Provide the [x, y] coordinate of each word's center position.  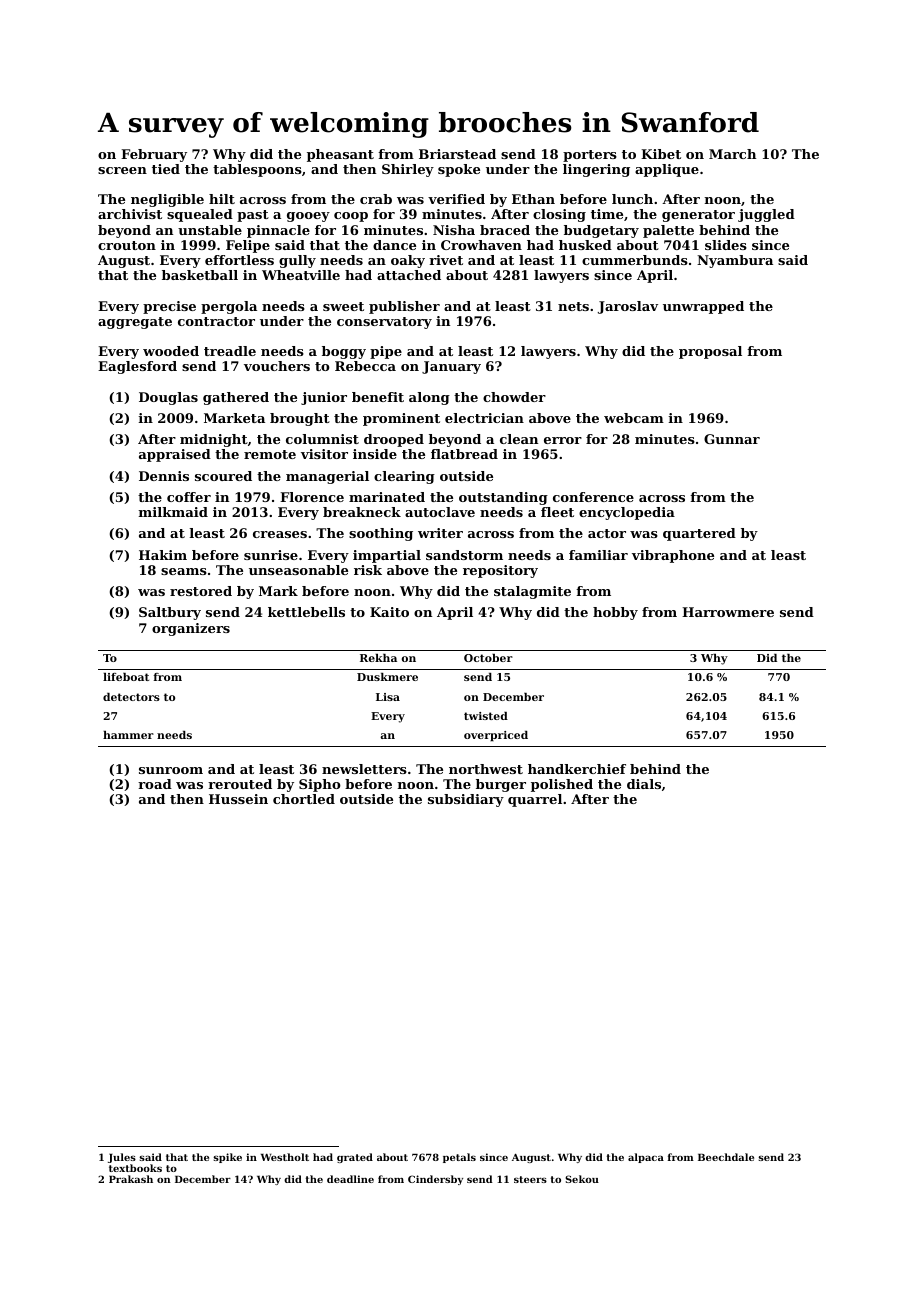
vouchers [277, 366]
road [155, 784]
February [154, 155]
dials [644, 784]
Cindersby [435, 1180]
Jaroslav [628, 307]
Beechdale [726, 1157]
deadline [350, 1179]
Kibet [661, 154]
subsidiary [466, 800]
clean [519, 439]
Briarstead [457, 154]
